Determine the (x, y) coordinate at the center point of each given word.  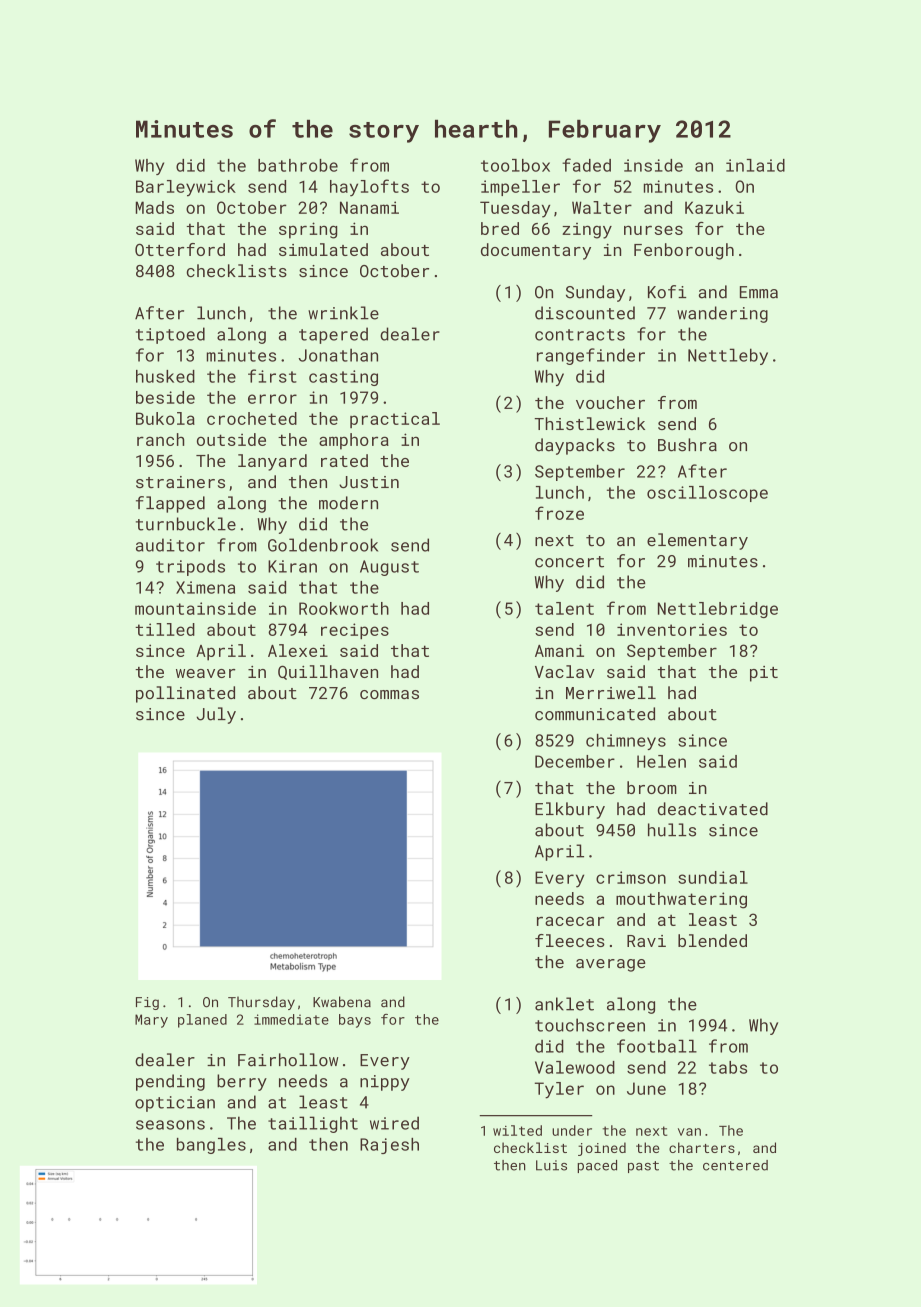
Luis (551, 1165)
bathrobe (298, 165)
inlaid (755, 165)
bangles (211, 1146)
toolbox (515, 165)
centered (735, 1165)
